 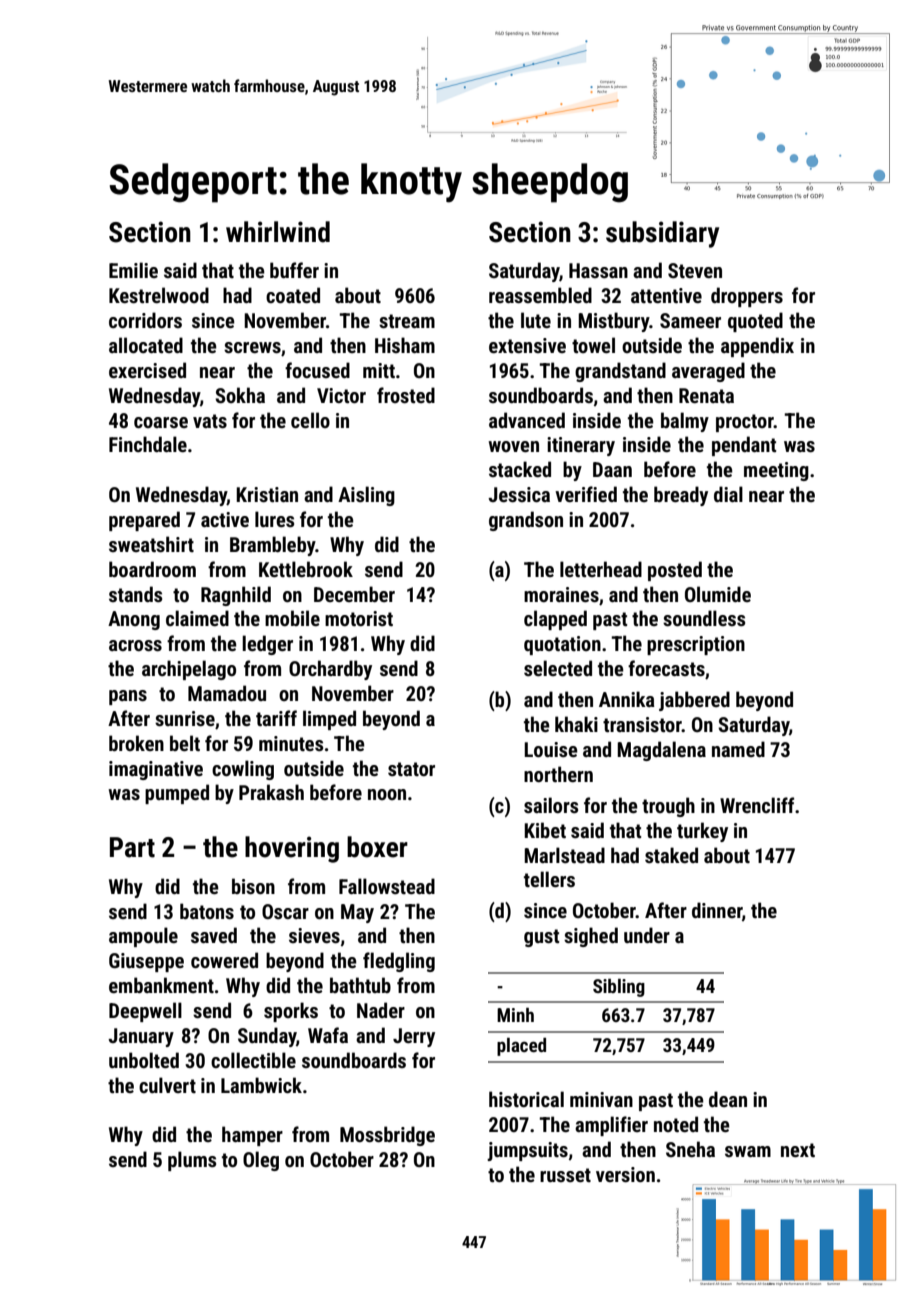 What do you see at coordinates (647, 935) in the screenshot?
I see `under` at bounding box center [647, 935].
